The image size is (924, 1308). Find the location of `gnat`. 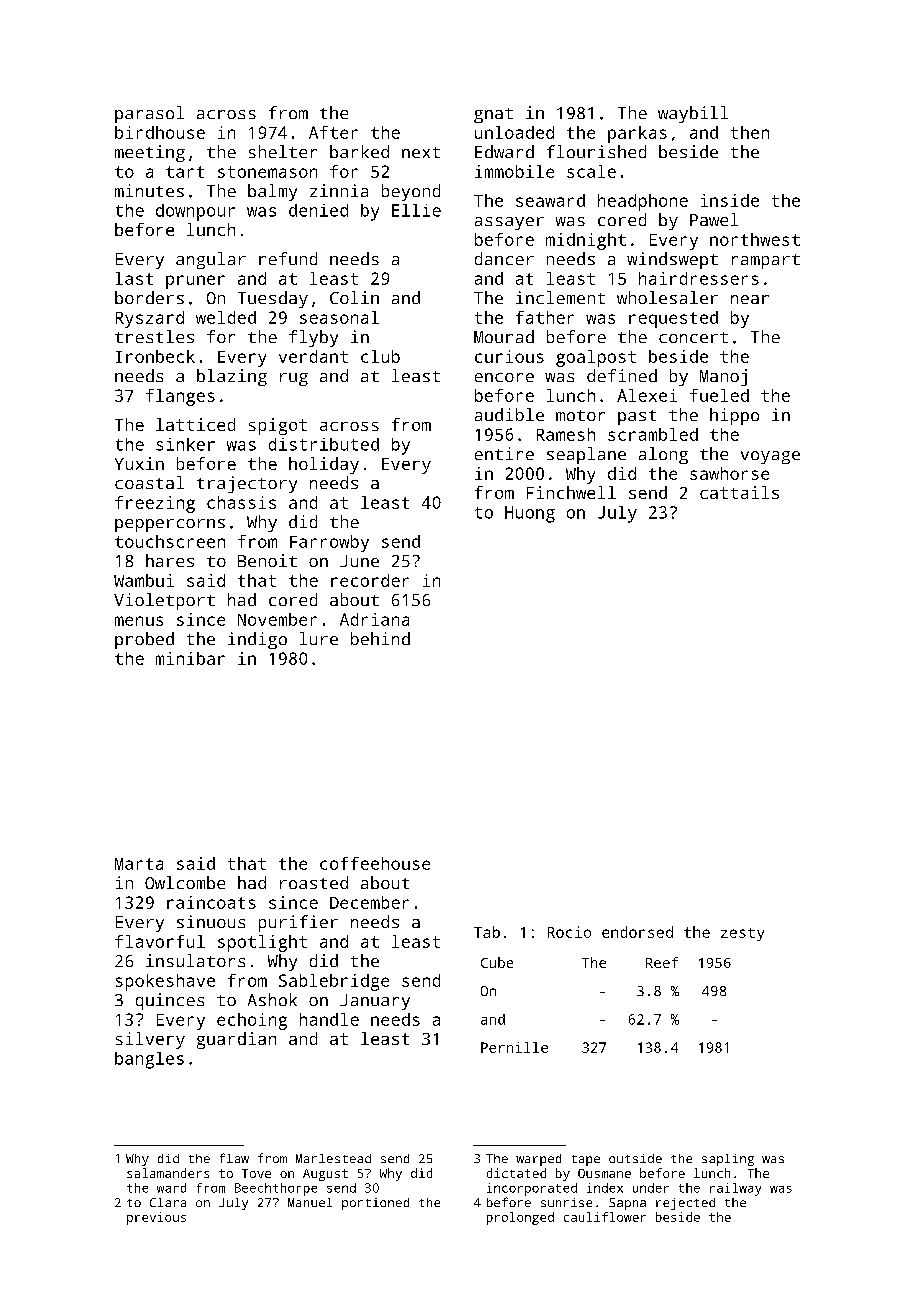

gnat is located at coordinates (493, 115).
